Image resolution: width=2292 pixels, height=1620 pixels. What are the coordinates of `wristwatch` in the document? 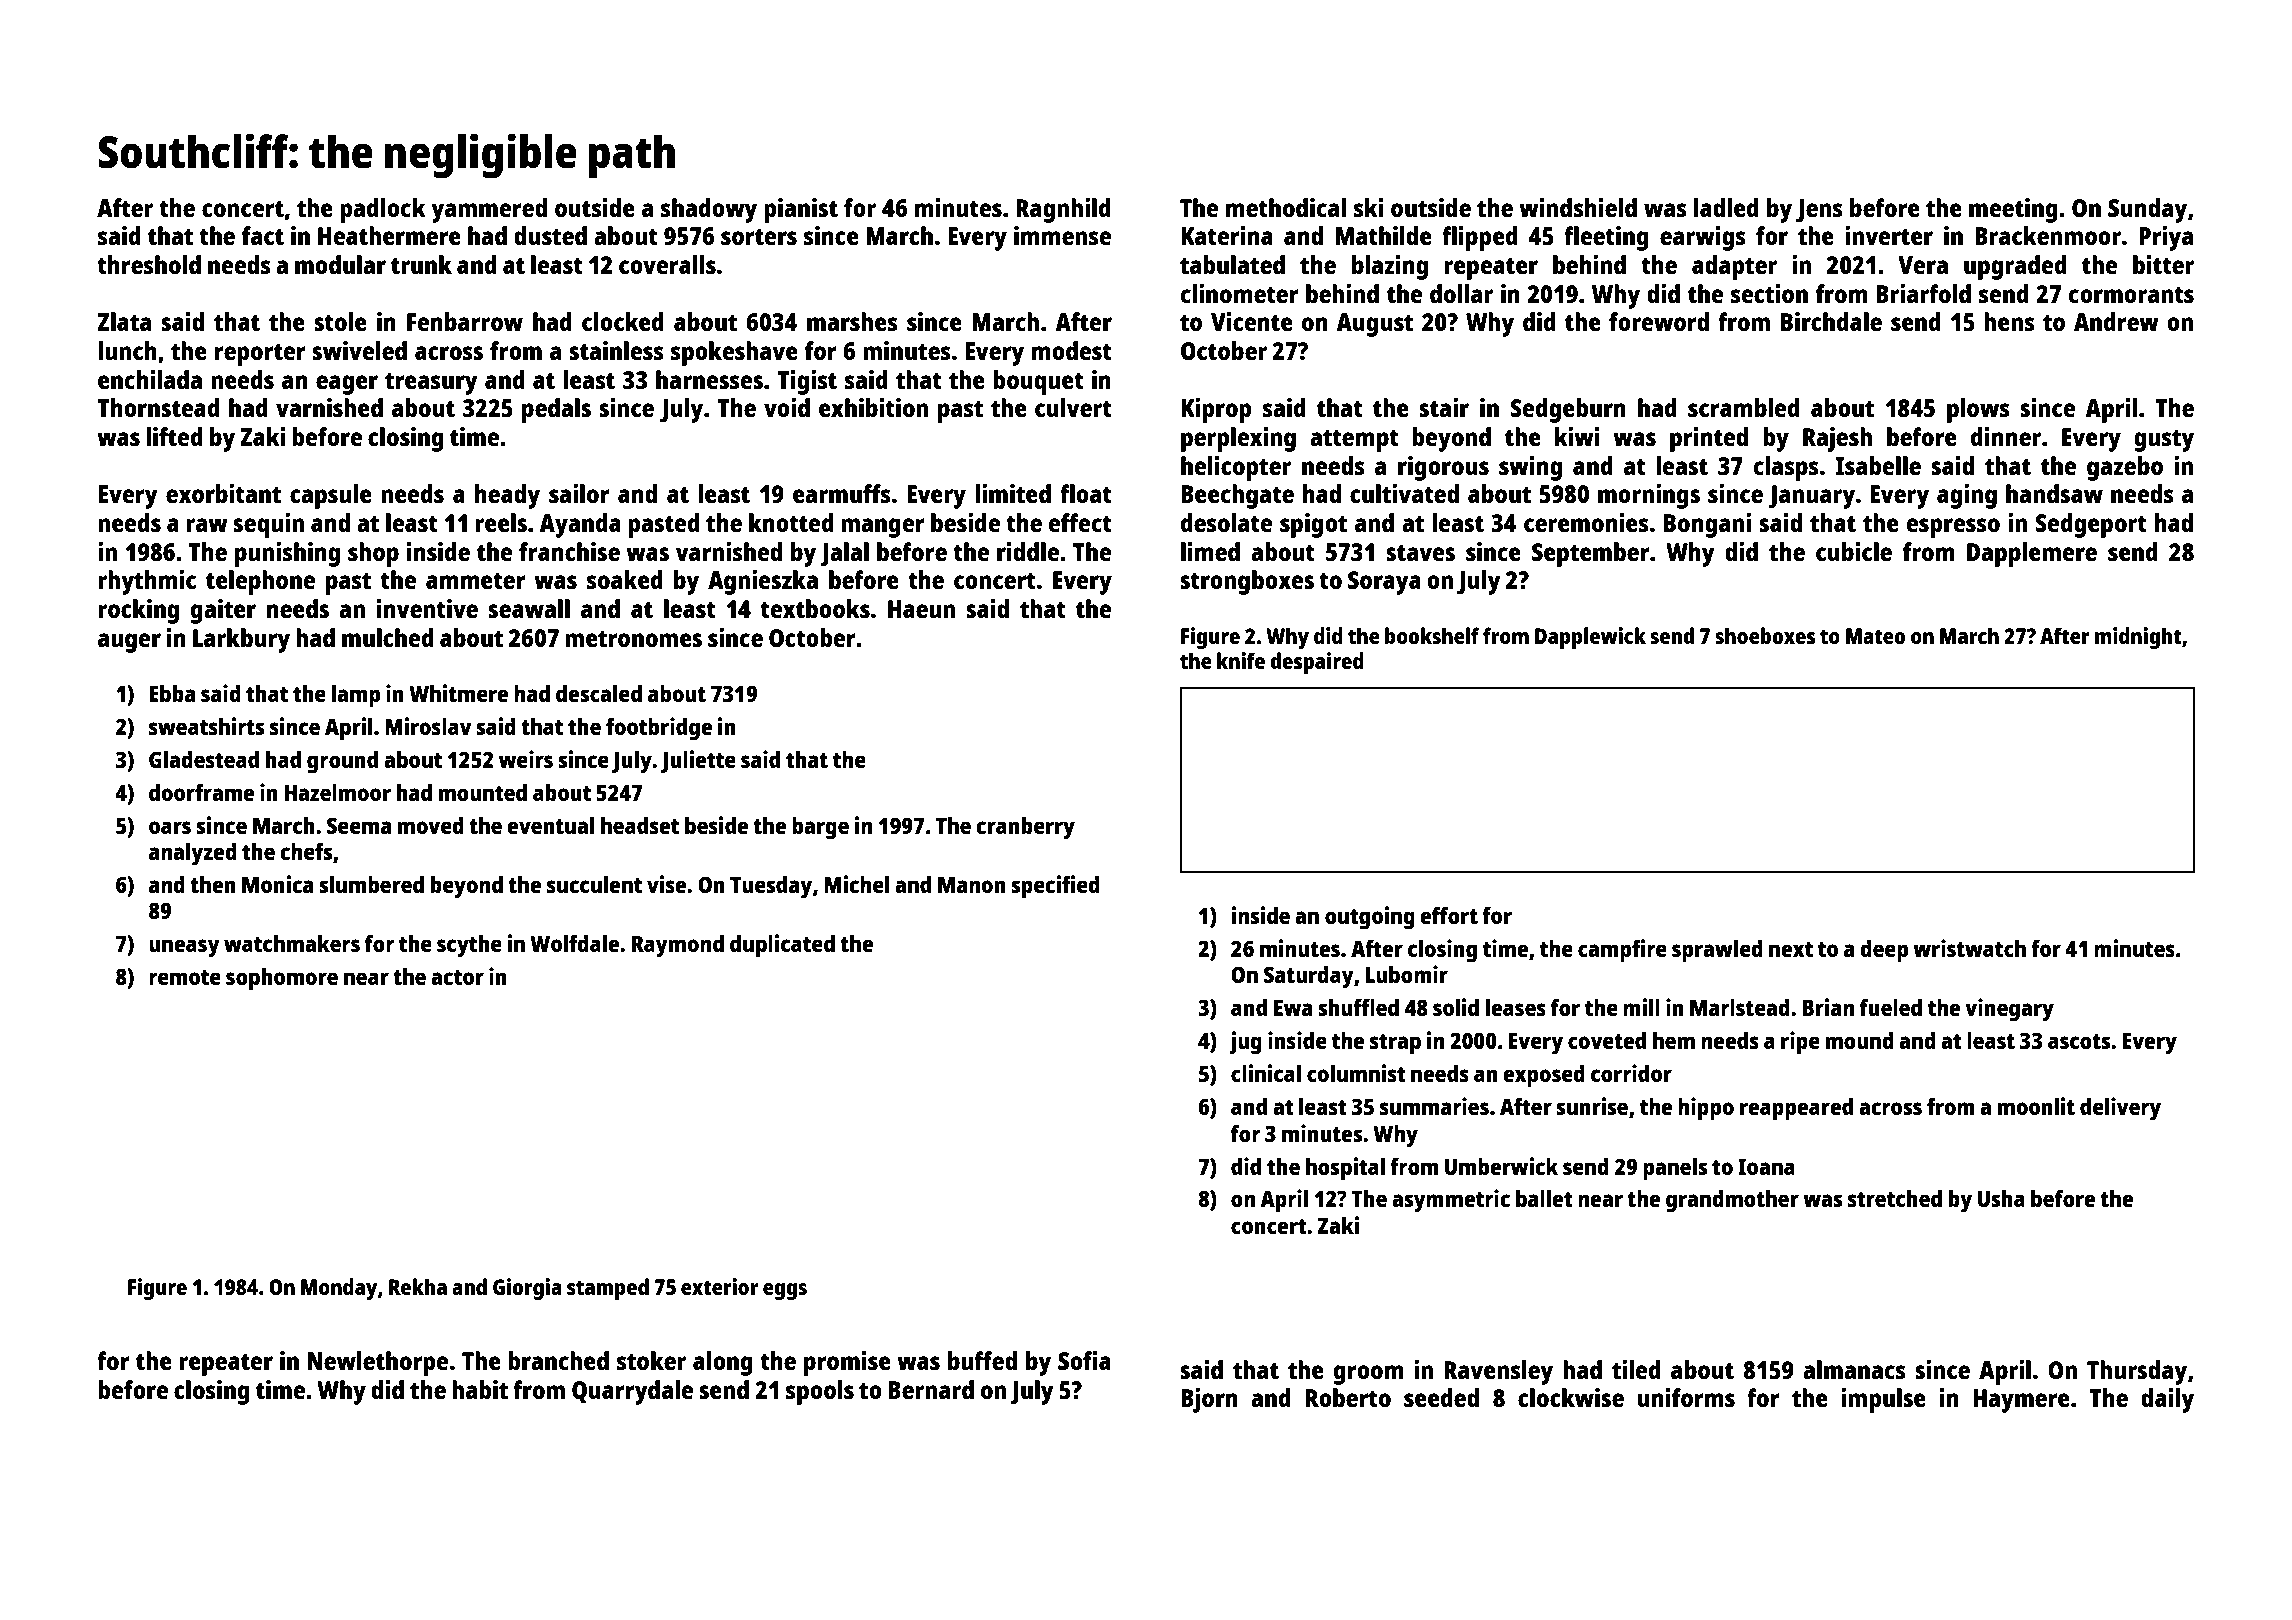 It's located at (1969, 948).
